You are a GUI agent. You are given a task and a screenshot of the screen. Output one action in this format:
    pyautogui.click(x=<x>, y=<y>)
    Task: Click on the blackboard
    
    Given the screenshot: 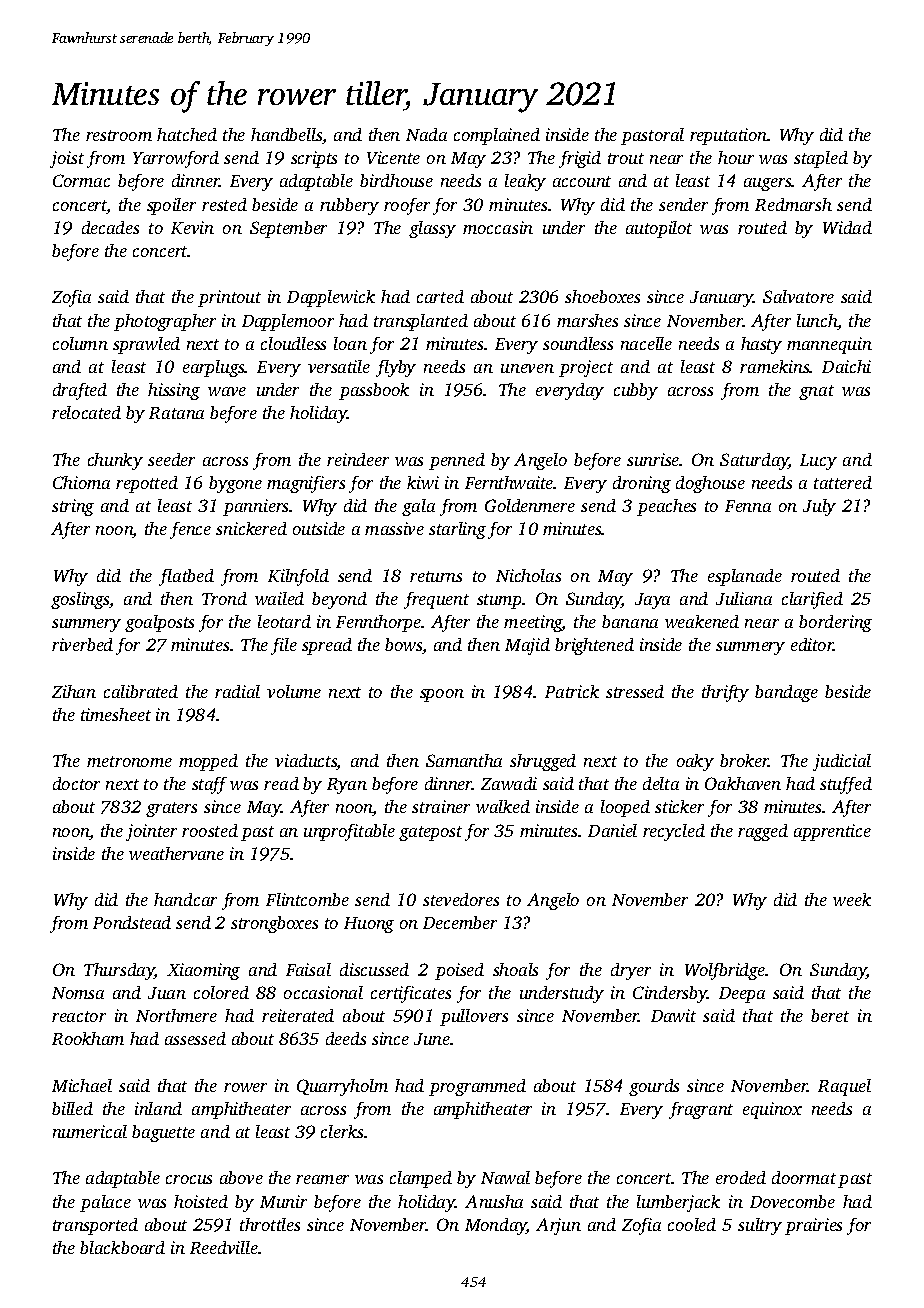 What is the action you would take?
    pyautogui.click(x=122, y=1247)
